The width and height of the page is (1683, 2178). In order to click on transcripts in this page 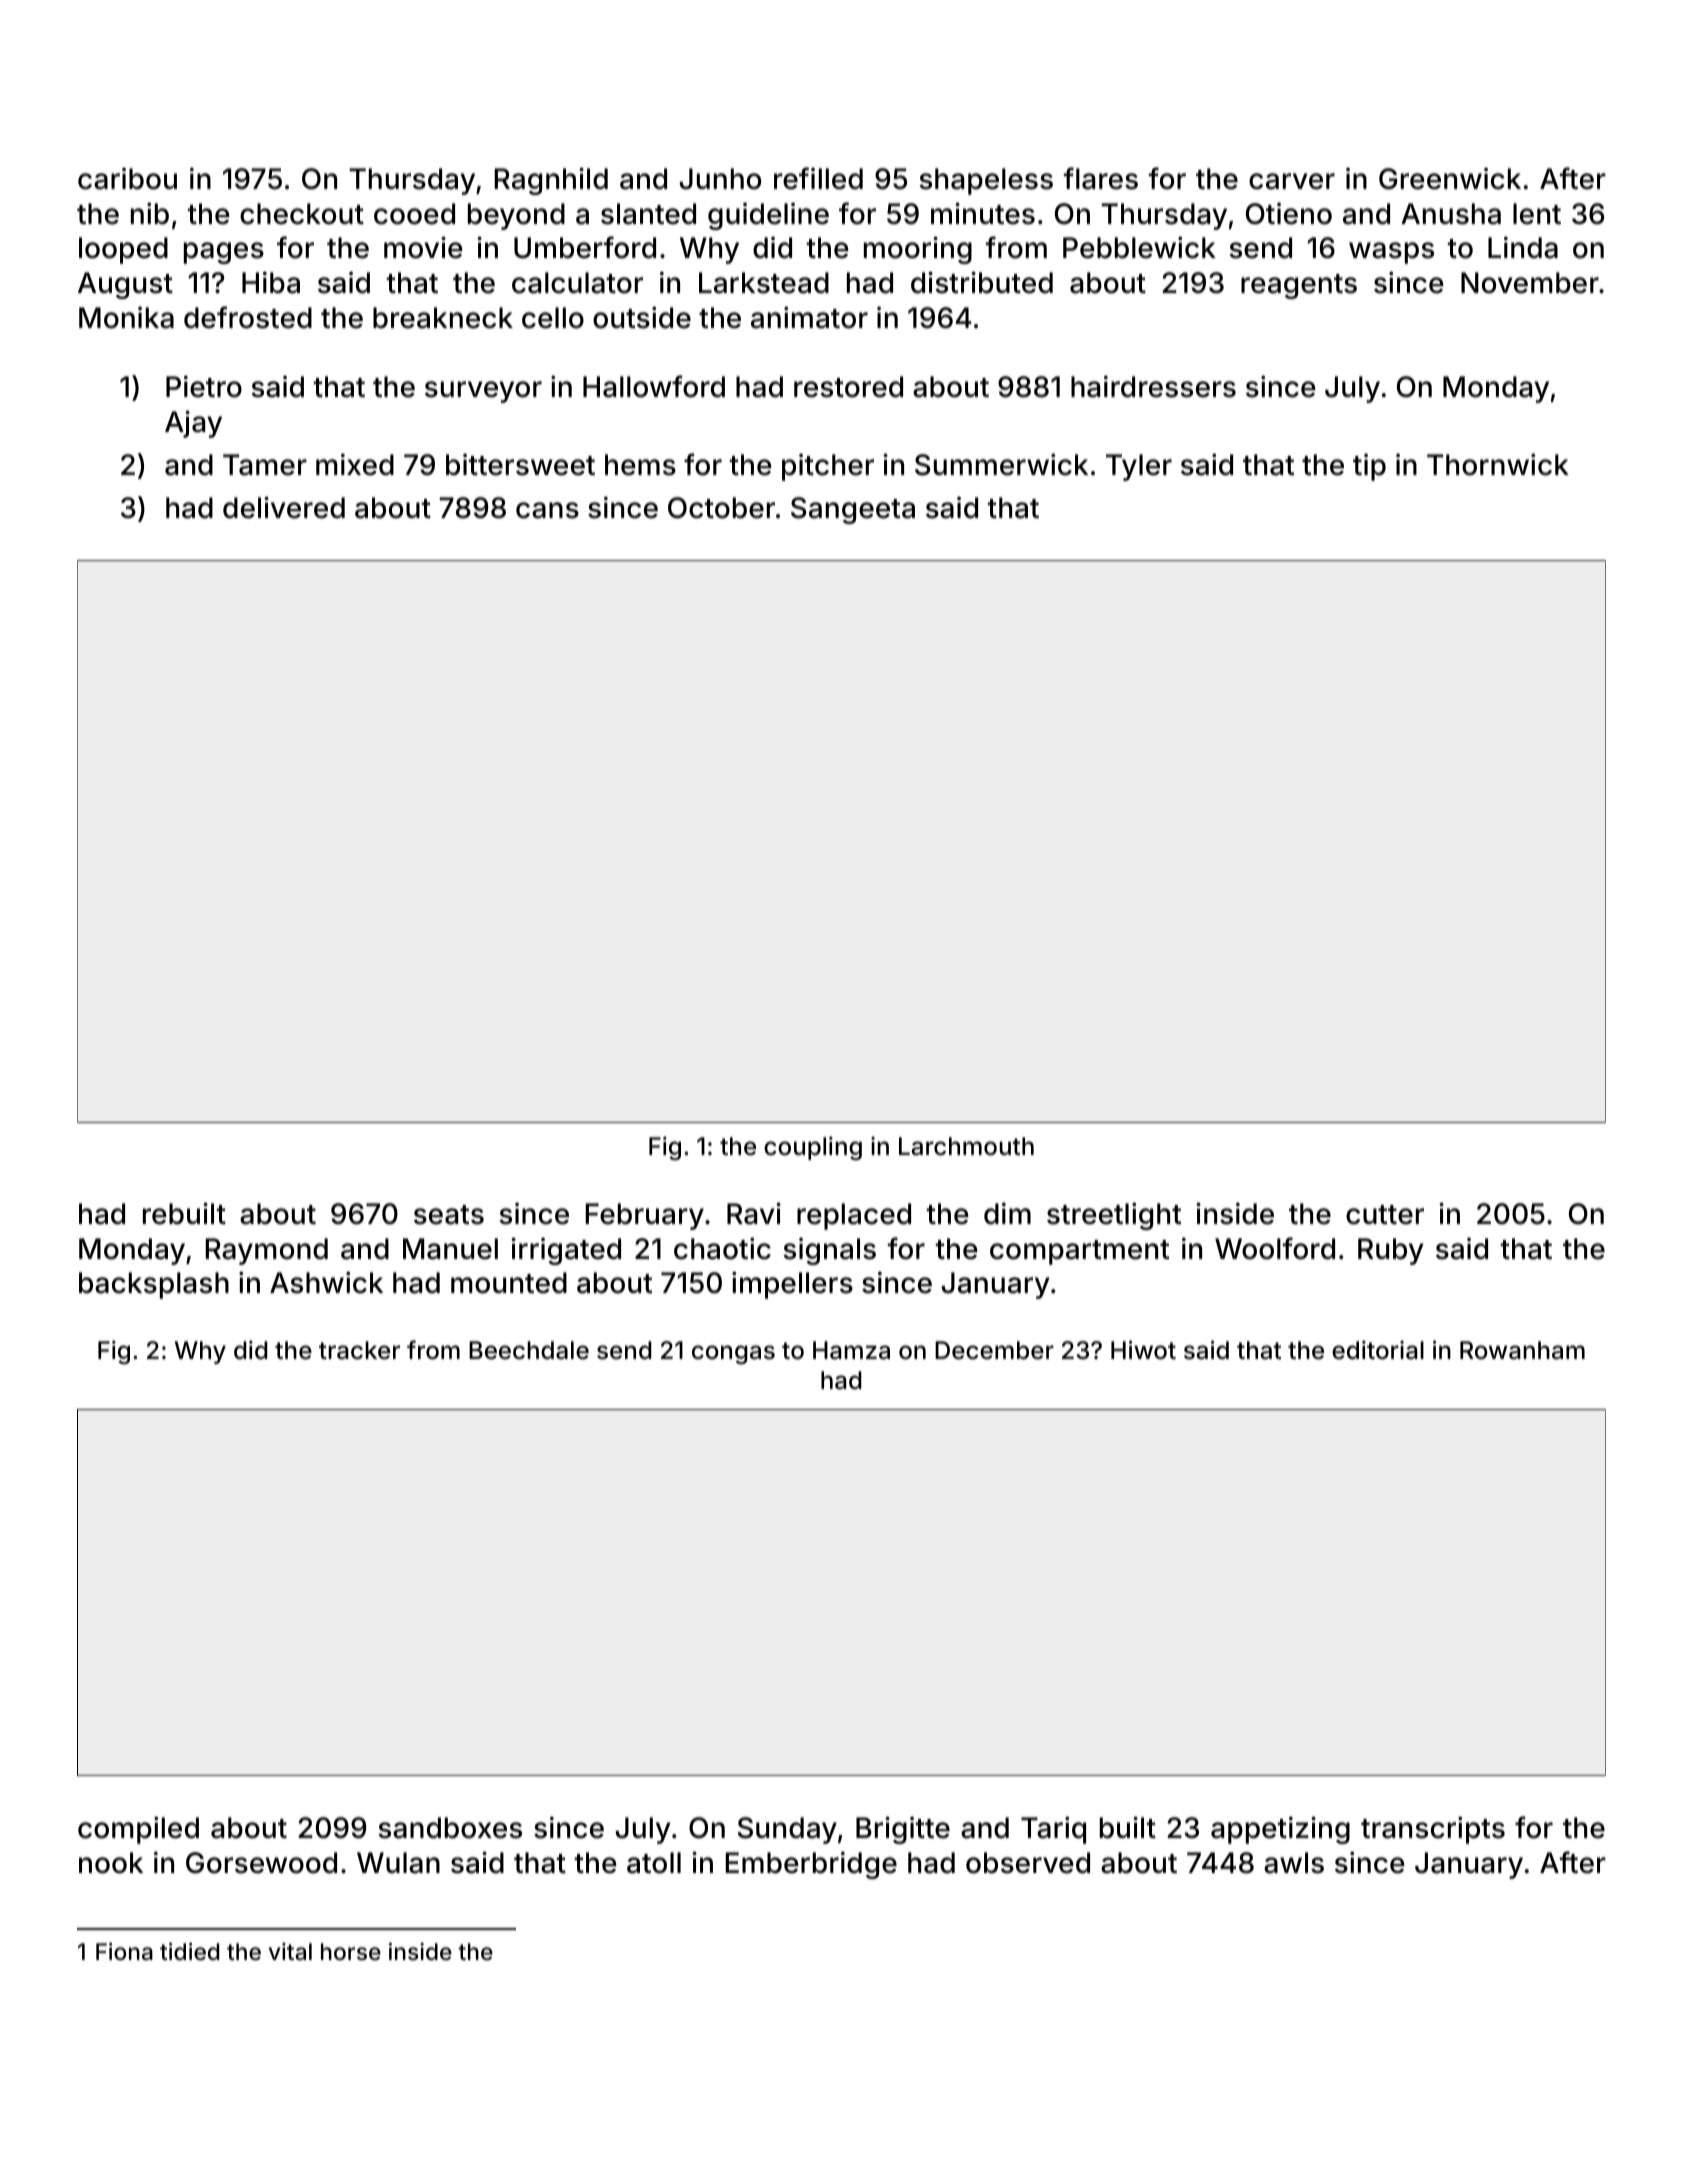, I will do `click(1433, 1830)`.
